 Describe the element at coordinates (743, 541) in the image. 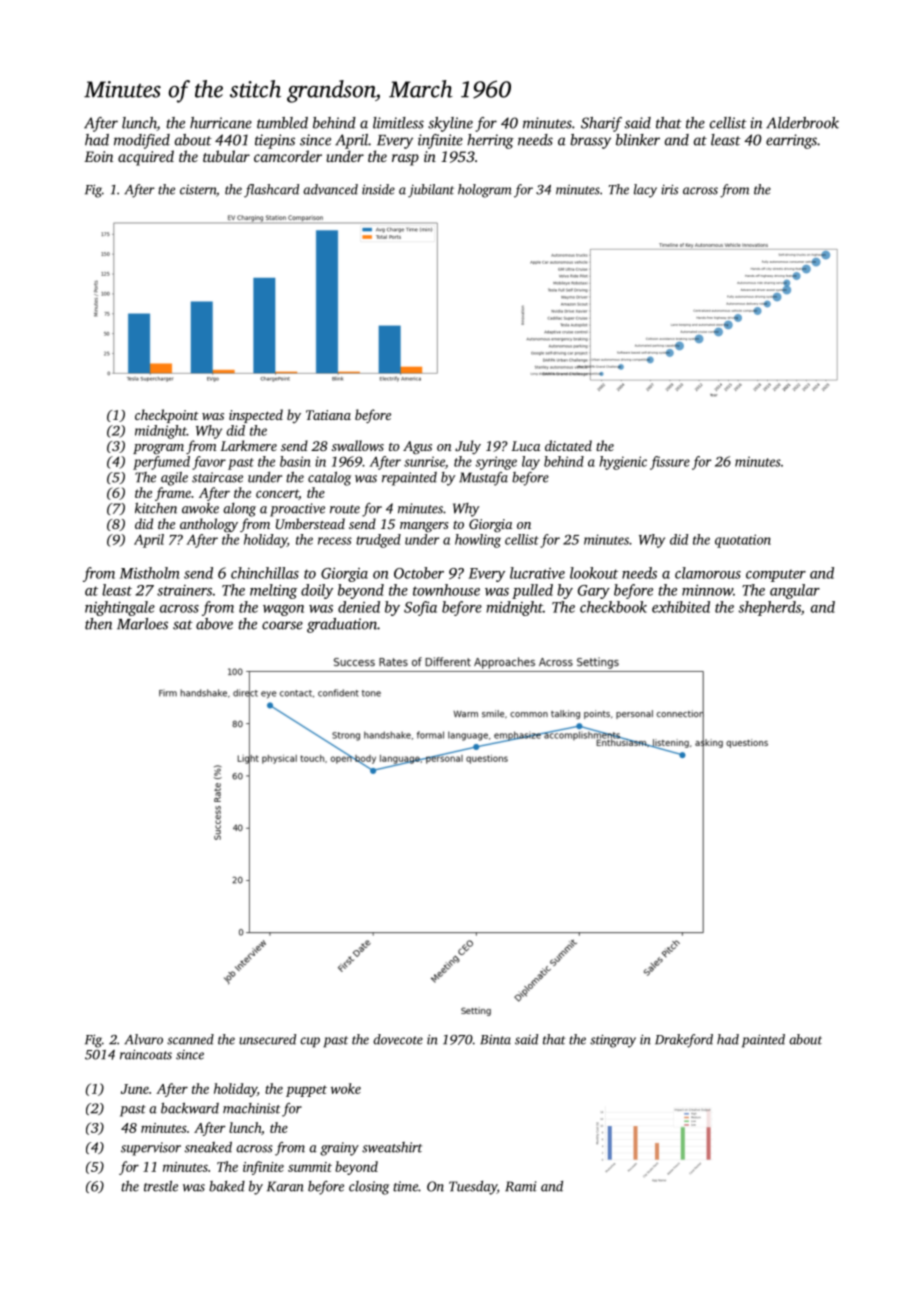

I see `quotation` at that location.
